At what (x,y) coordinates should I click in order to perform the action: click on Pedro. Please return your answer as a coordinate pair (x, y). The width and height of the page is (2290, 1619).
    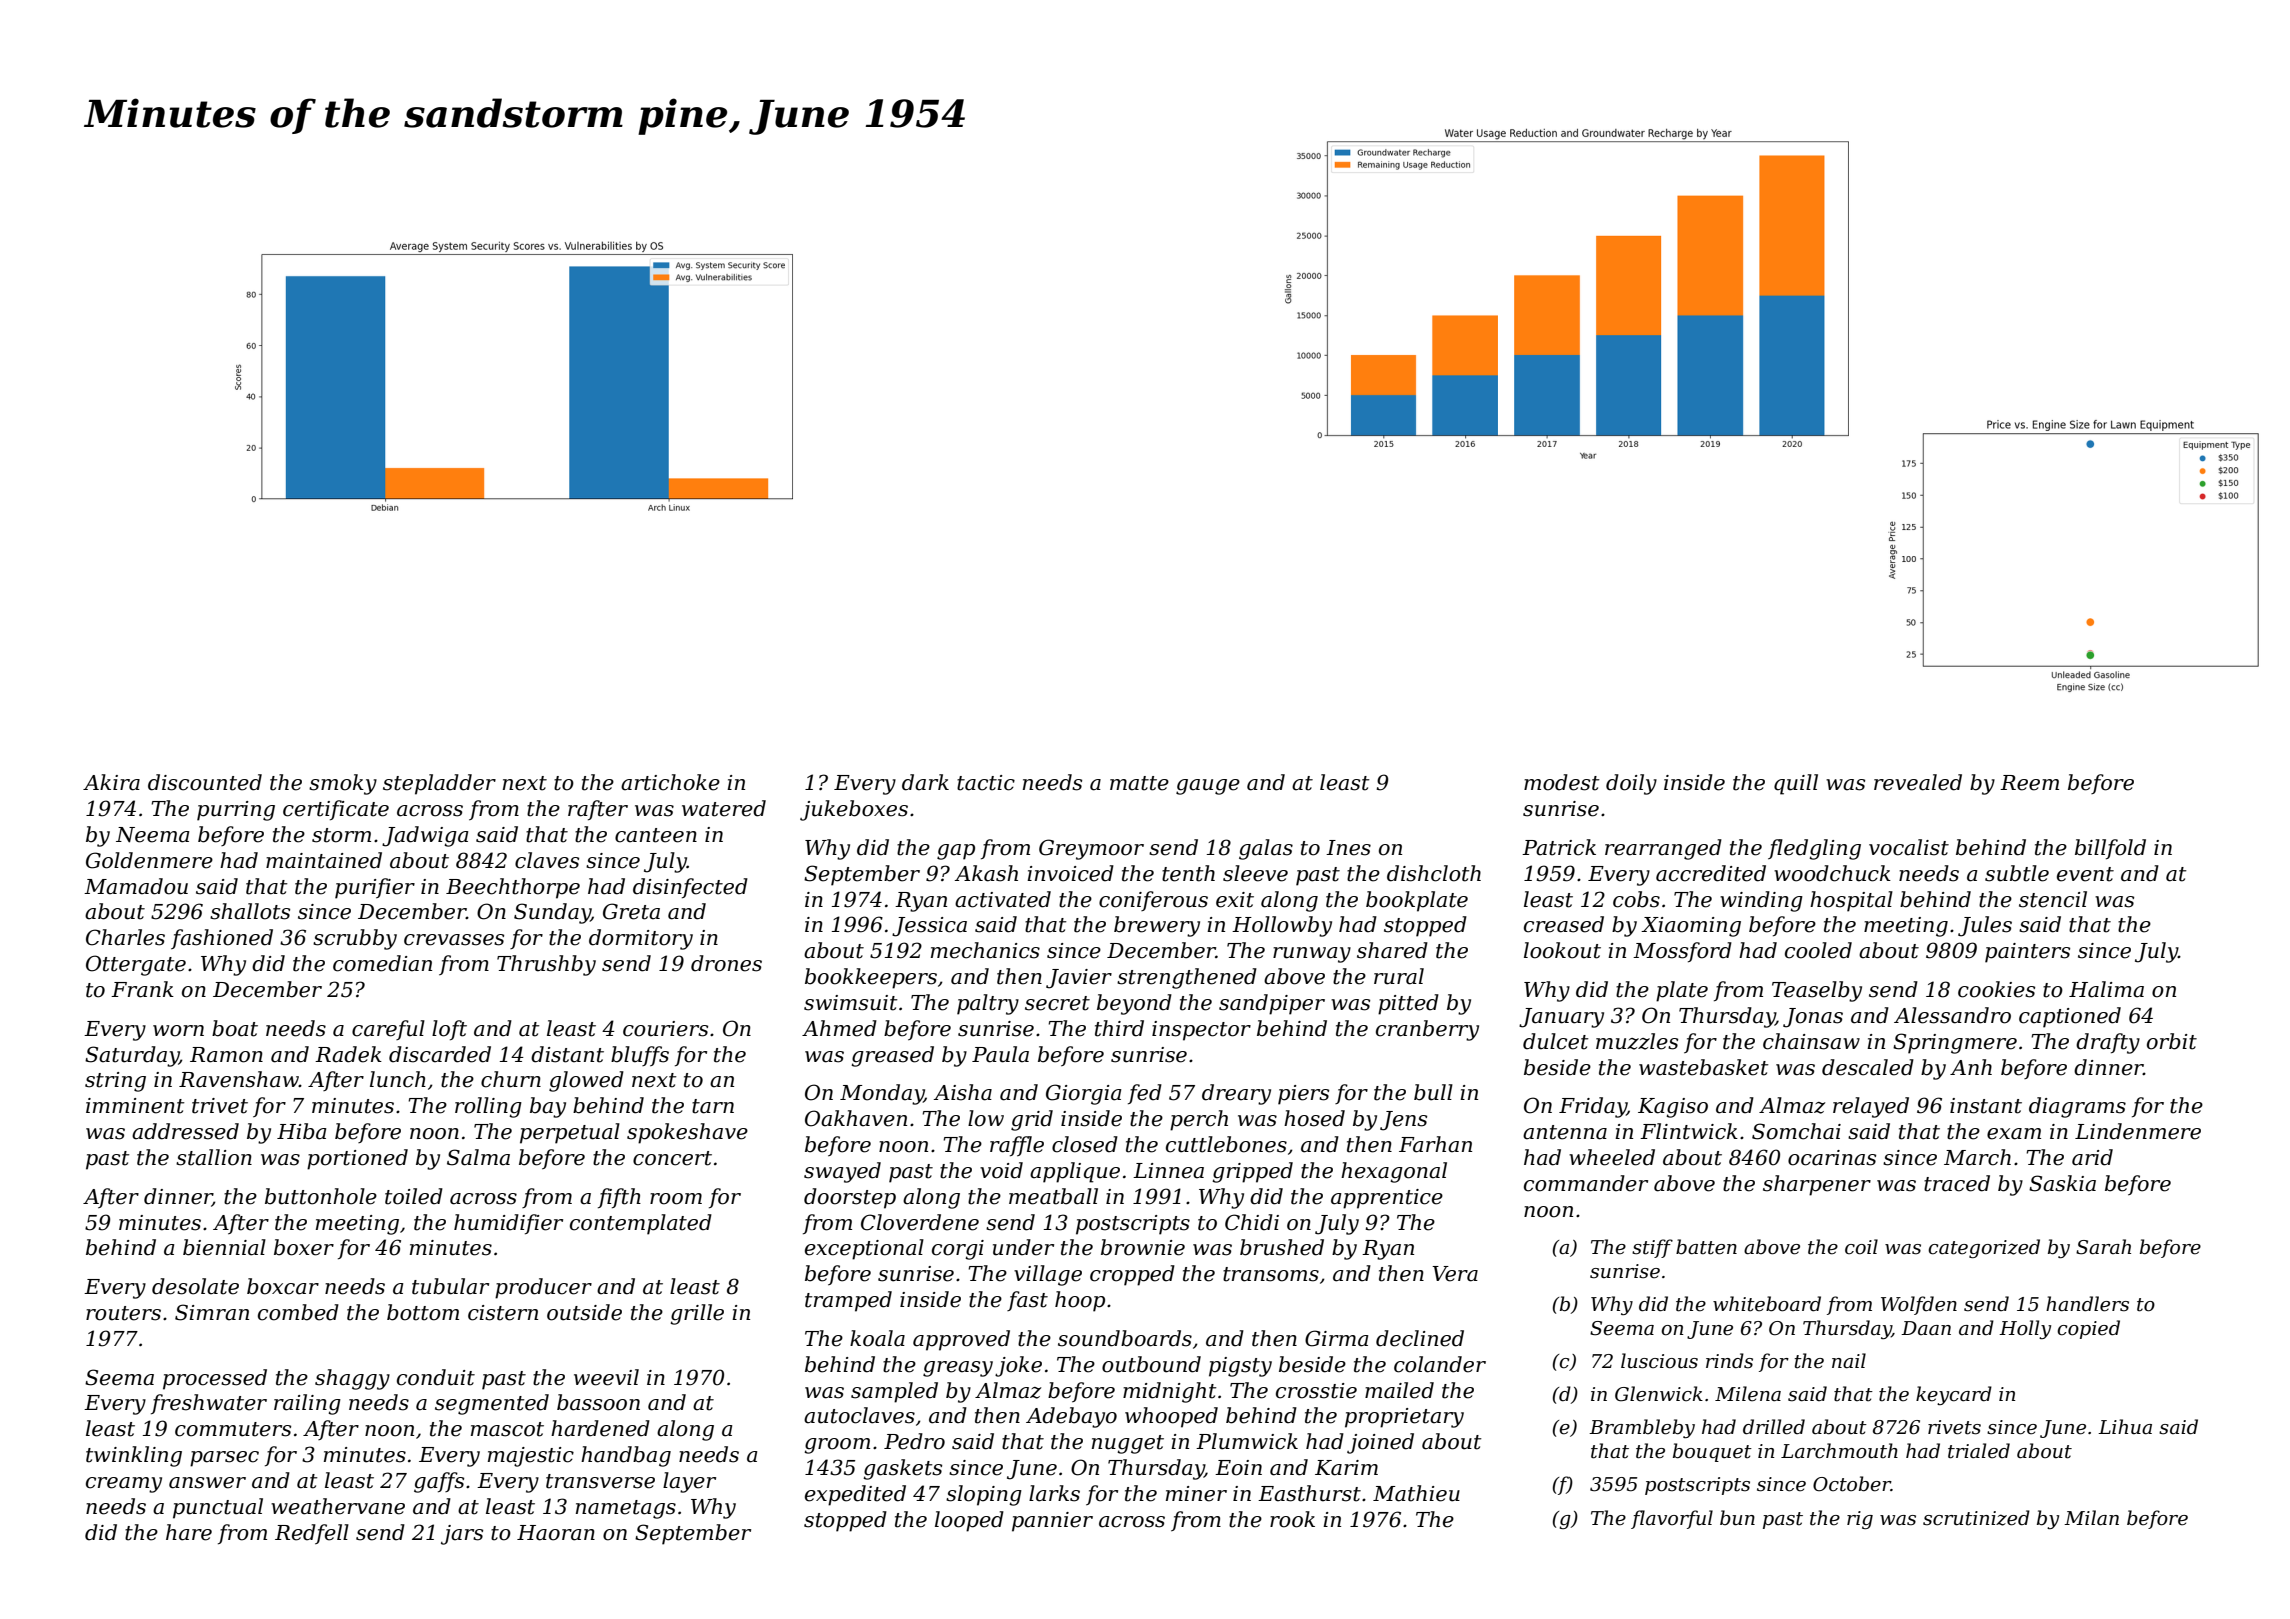
    Looking at the image, I should click on (914, 1441).
